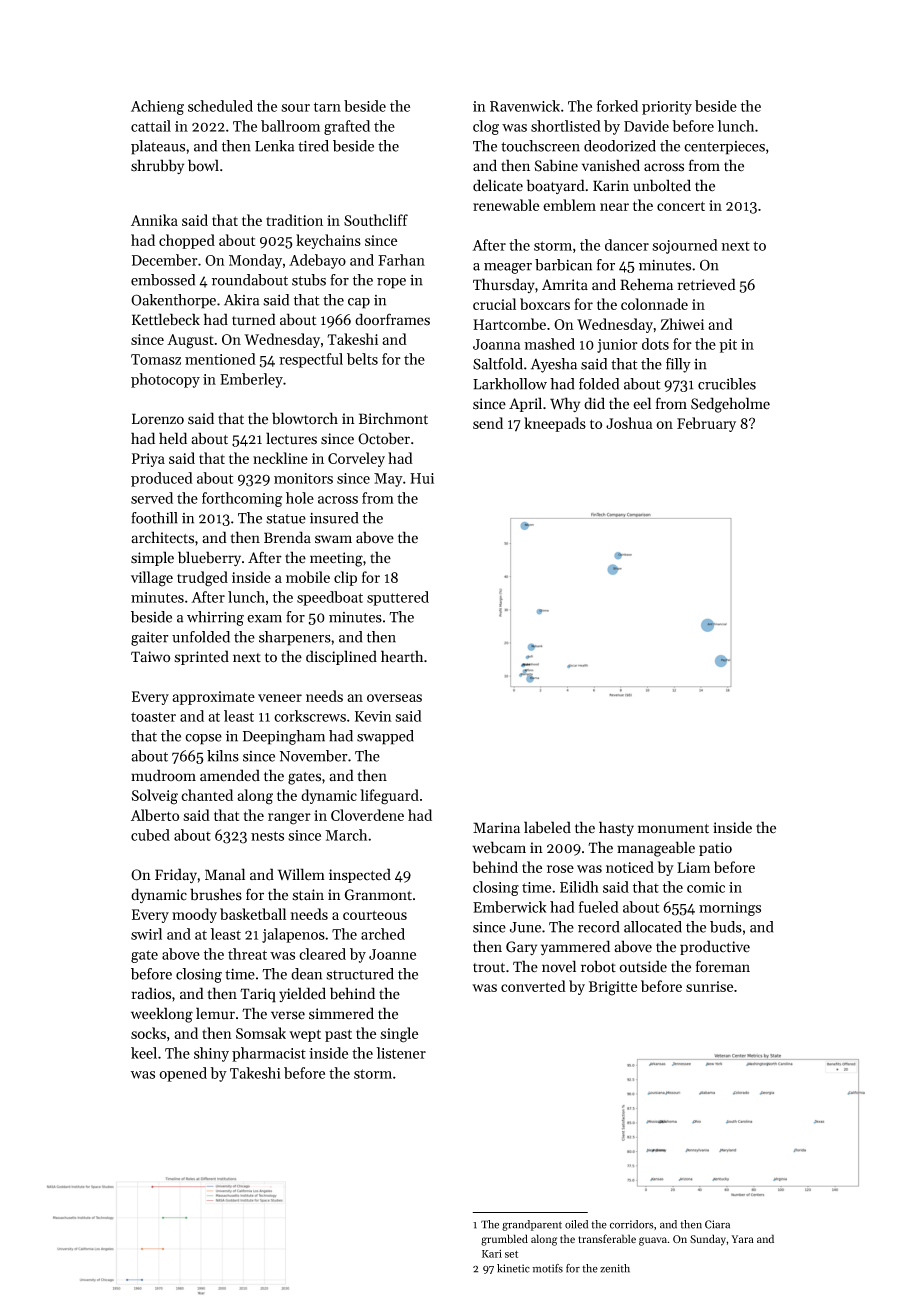 The image size is (908, 1316). I want to click on sputtered, so click(398, 598).
